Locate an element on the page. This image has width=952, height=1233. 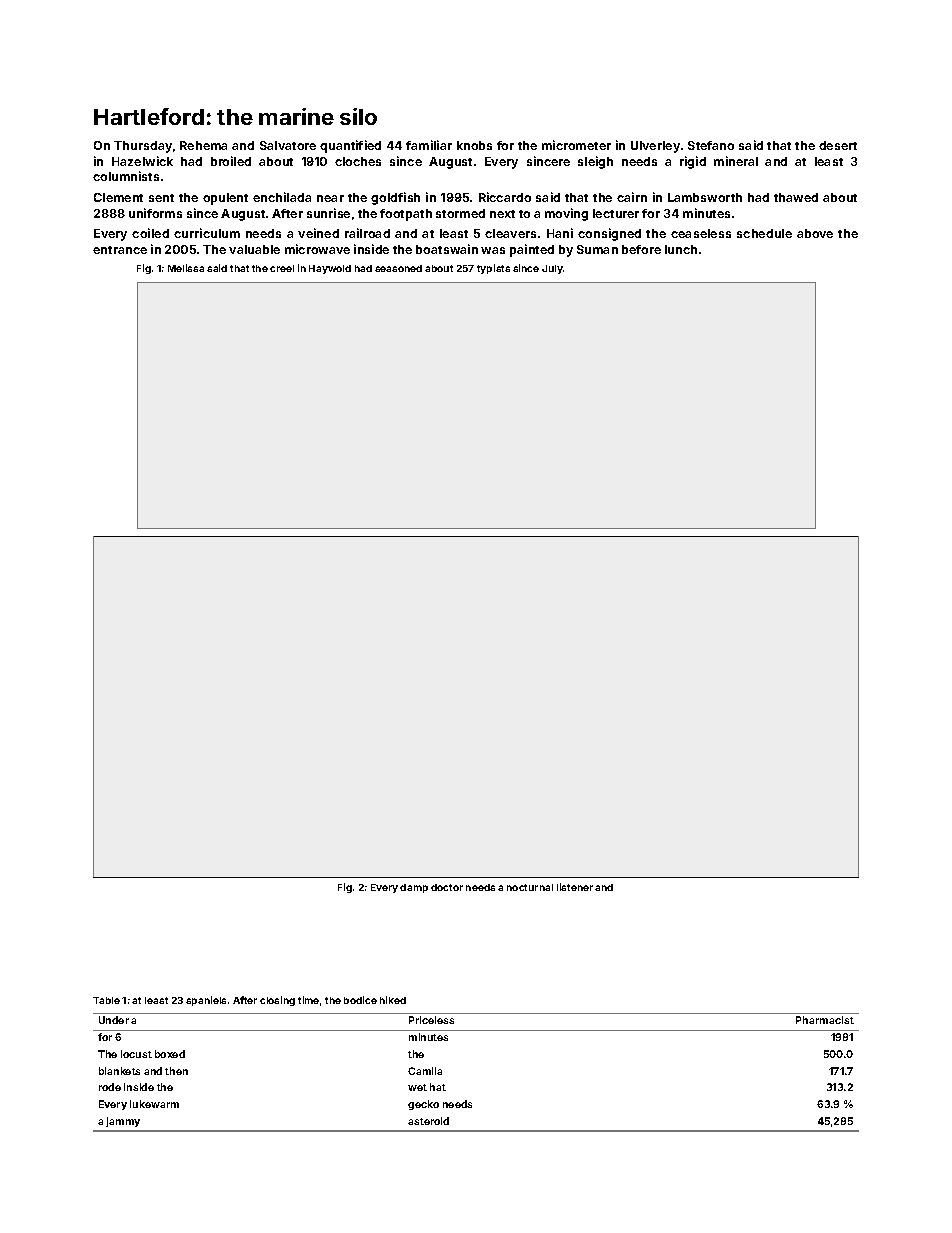
Riccardo is located at coordinates (505, 197).
